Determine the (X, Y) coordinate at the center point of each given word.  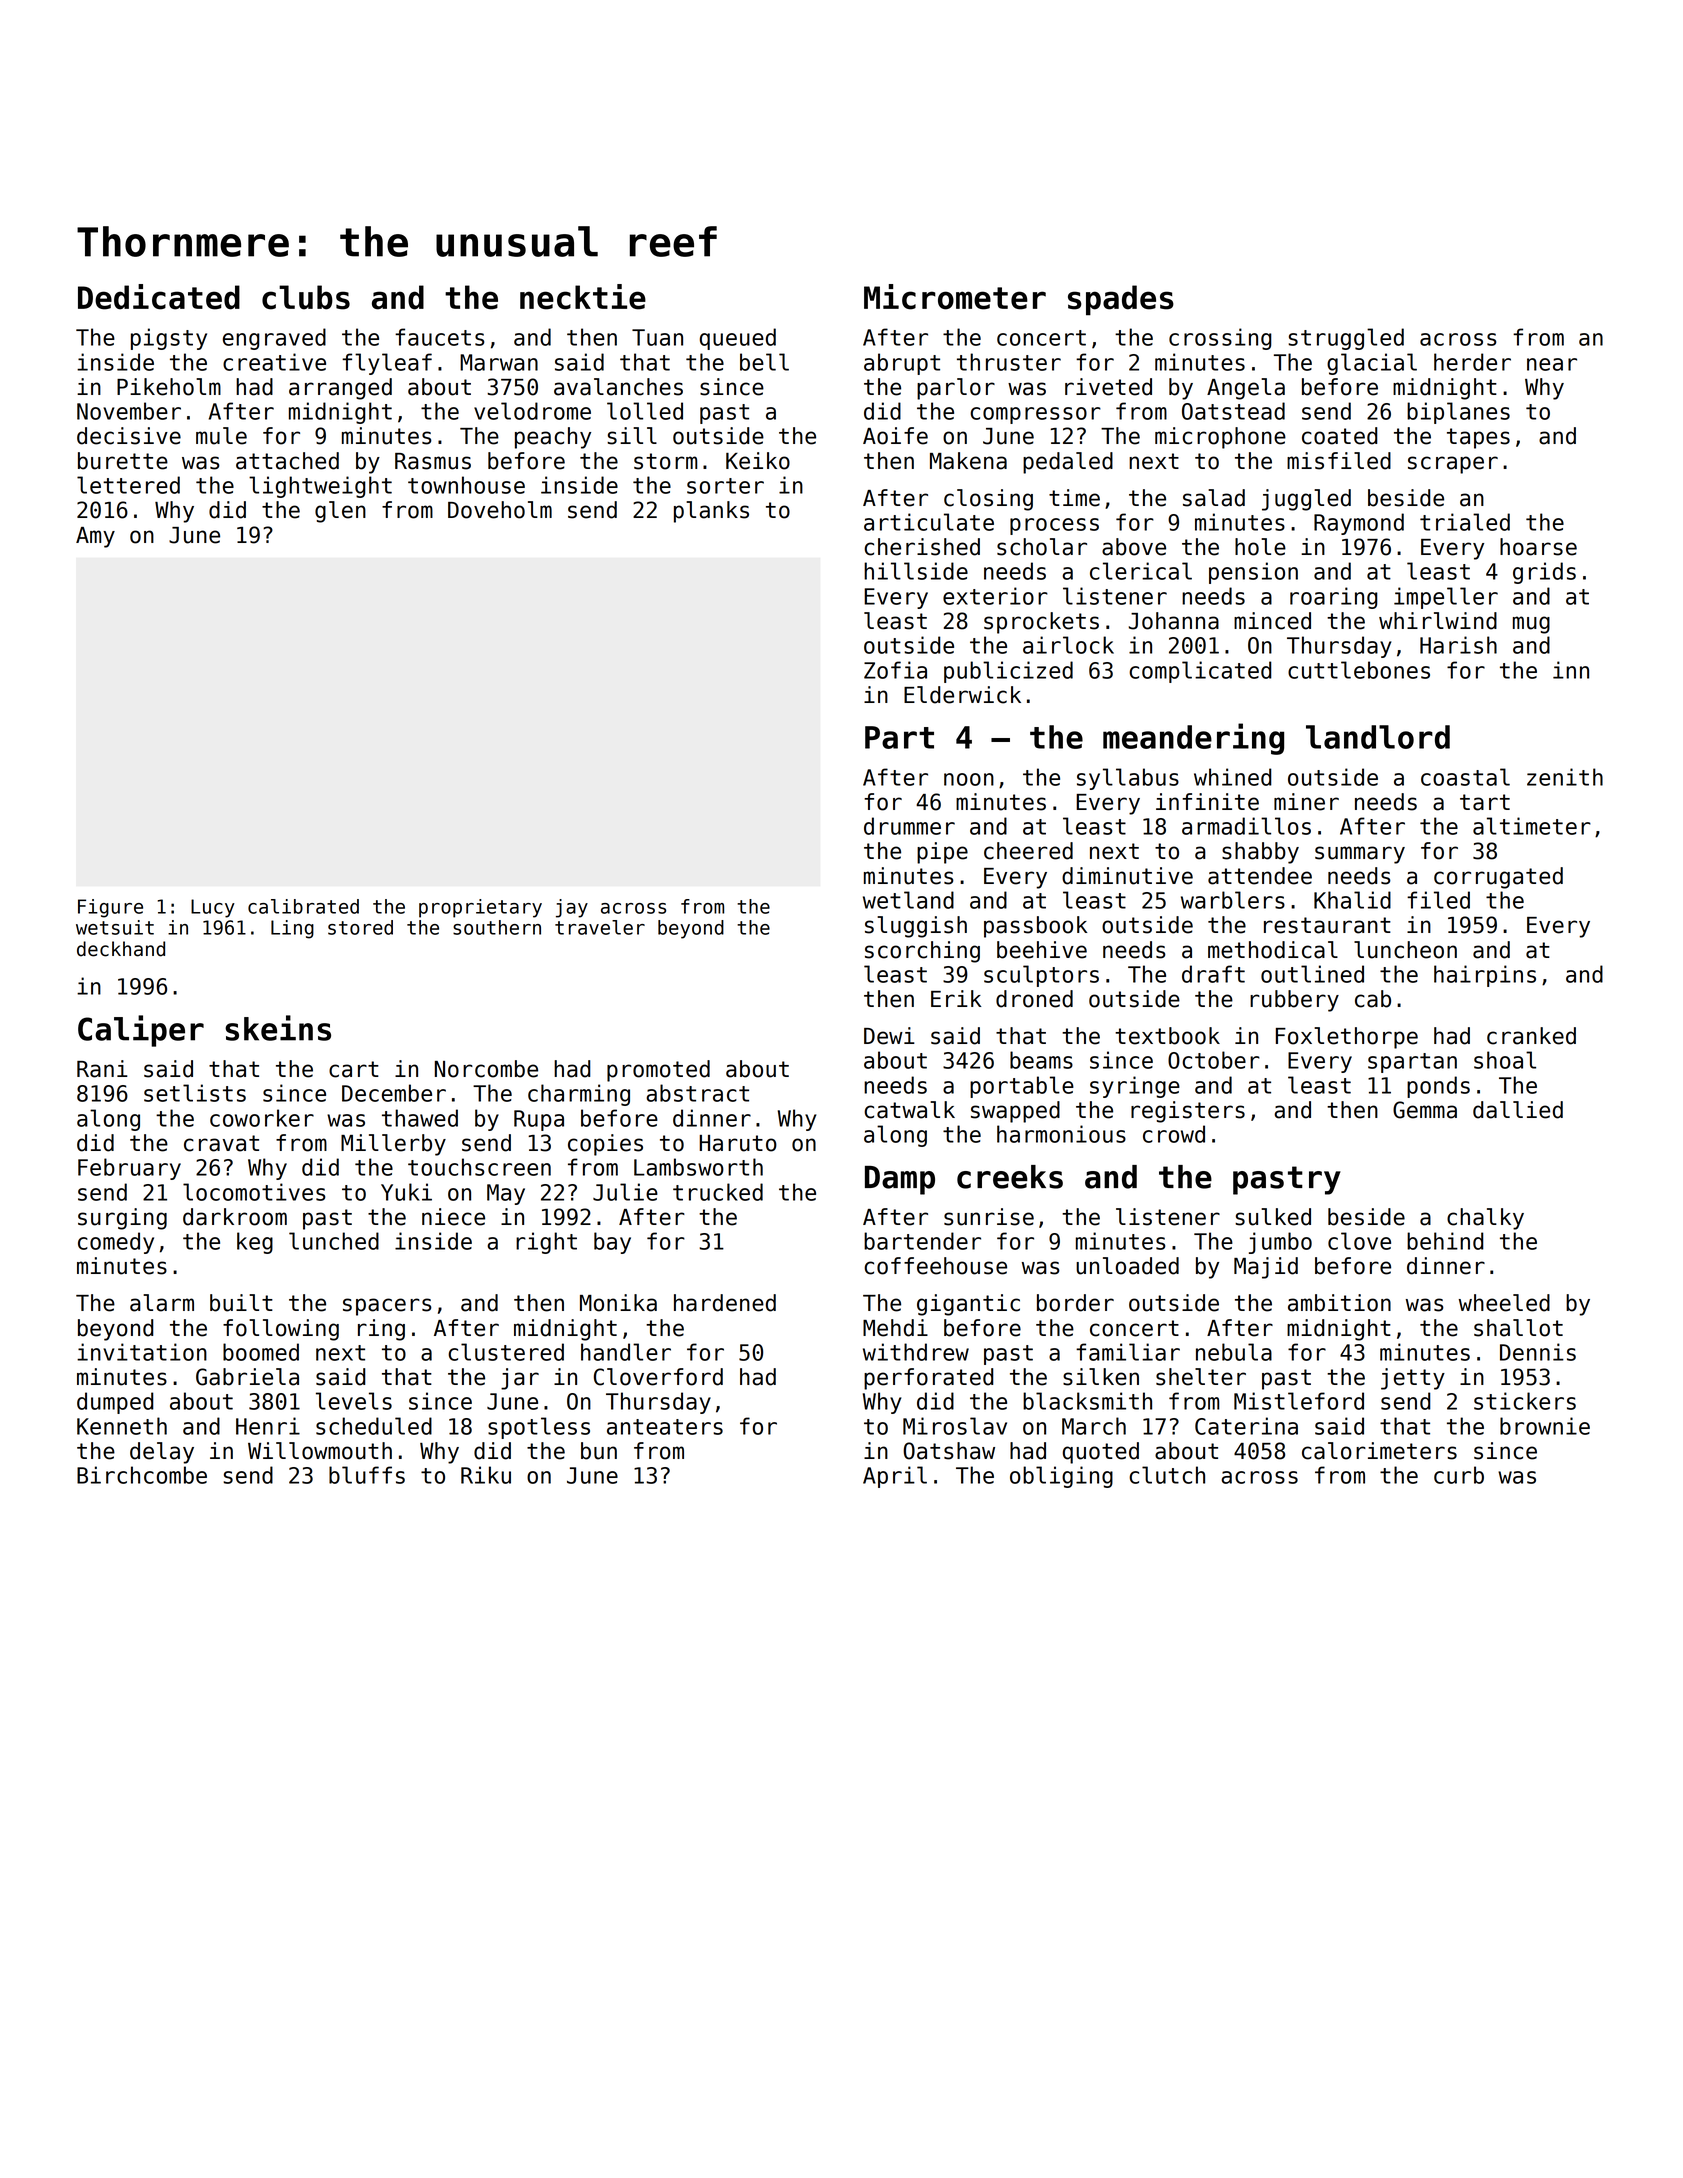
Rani (102, 1069)
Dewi (889, 1036)
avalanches (618, 387)
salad (1214, 498)
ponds (1438, 1087)
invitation (142, 1352)
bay (612, 1243)
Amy (95, 537)
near (1552, 364)
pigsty (169, 339)
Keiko (758, 461)
